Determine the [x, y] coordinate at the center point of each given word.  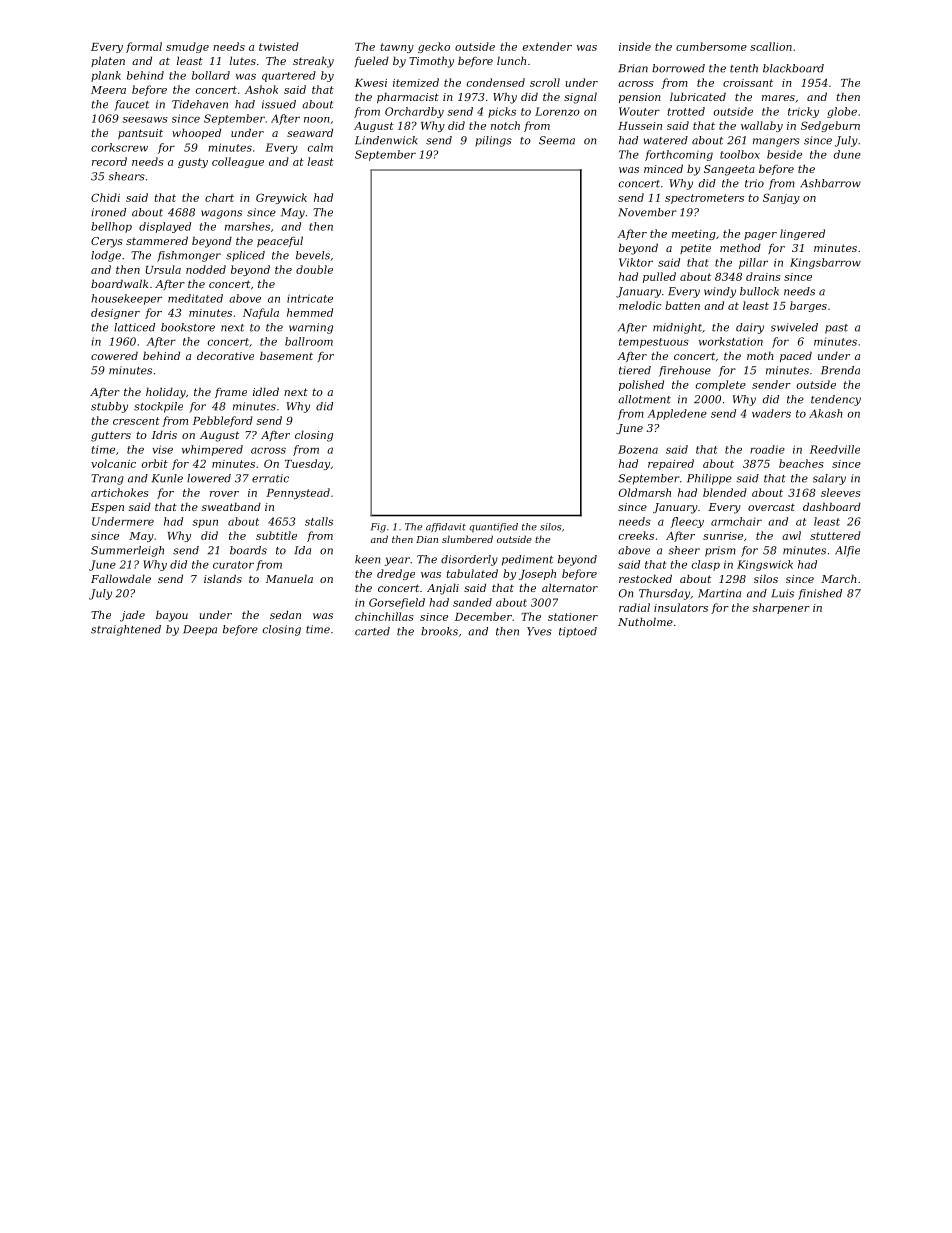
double [314, 269]
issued [279, 104]
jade [132, 616]
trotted [686, 111]
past [836, 329]
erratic [270, 478]
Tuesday [307, 464]
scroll [545, 82]
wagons [221, 214]
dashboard [832, 506]
